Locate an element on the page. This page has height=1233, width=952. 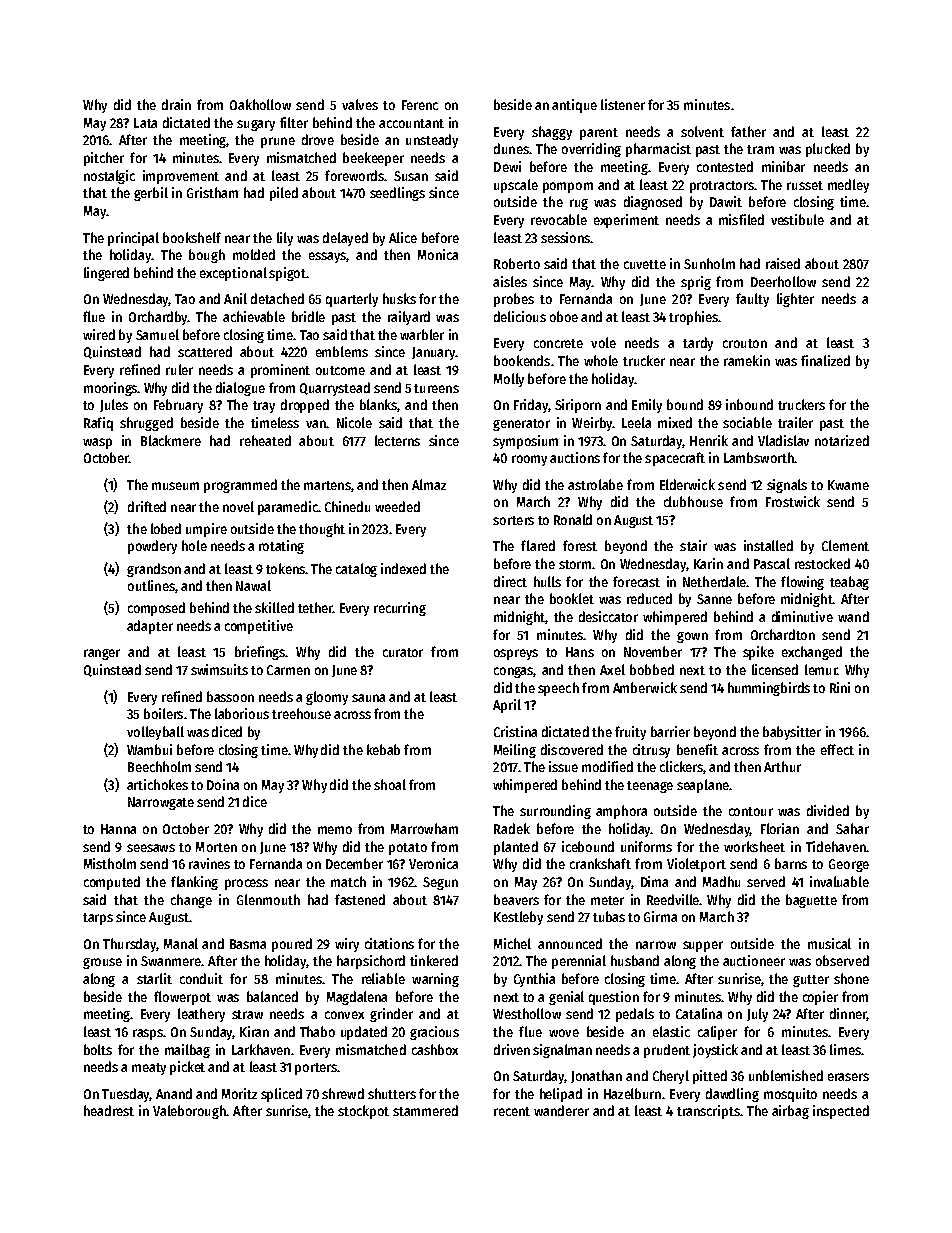
Arthur is located at coordinates (782, 766).
